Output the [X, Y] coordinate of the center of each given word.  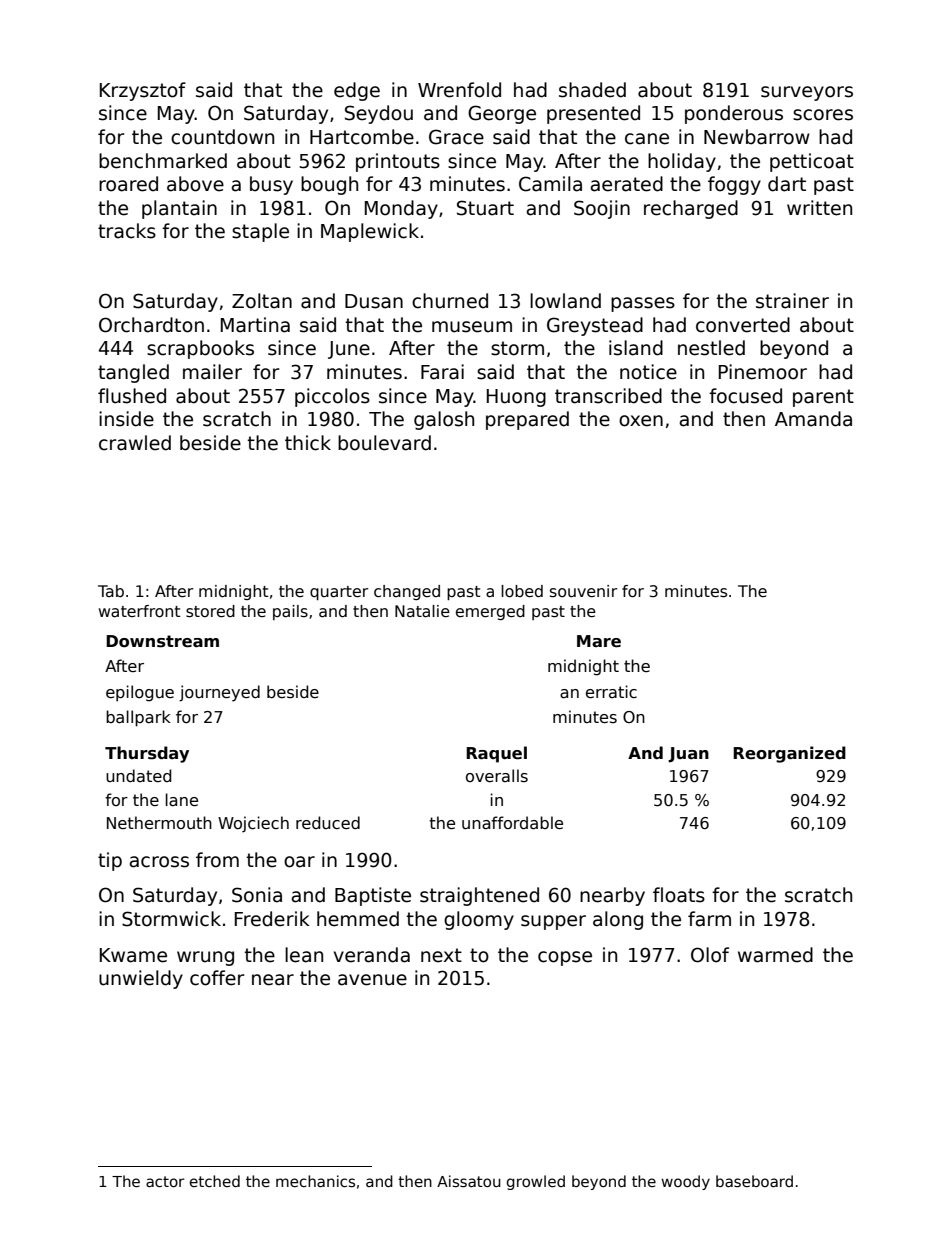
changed [407, 592]
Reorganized [789, 754]
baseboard [754, 1181]
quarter [339, 593]
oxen [641, 421]
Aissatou [469, 1181]
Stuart [485, 208]
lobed [522, 591]
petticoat [812, 162]
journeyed [219, 693]
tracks [127, 231]
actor [165, 1181]
